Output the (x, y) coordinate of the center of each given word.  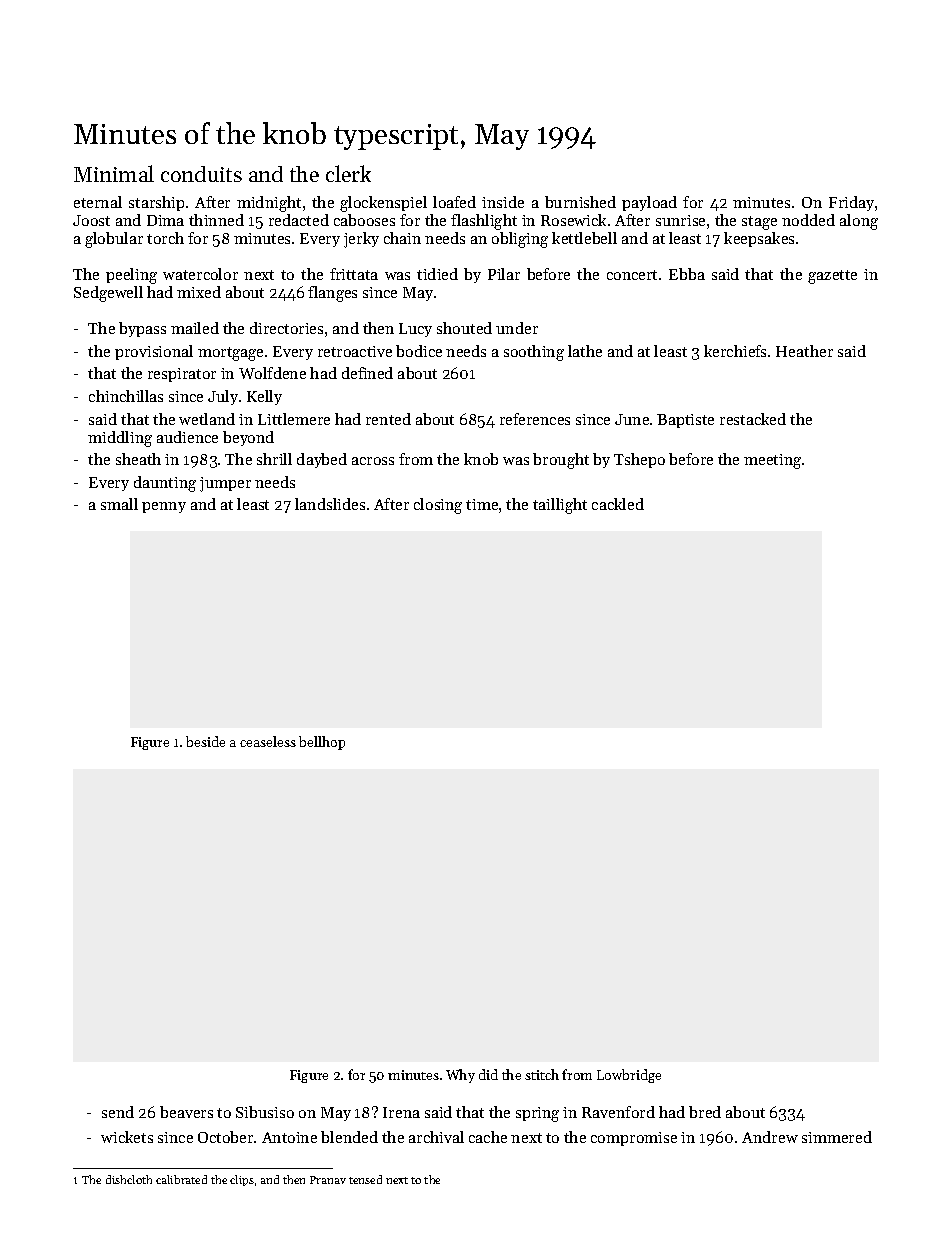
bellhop (322, 743)
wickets (127, 1137)
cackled (618, 504)
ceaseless (268, 741)
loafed (454, 202)
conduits (201, 174)
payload (649, 203)
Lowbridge (629, 1076)
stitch (542, 1074)
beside (205, 741)
